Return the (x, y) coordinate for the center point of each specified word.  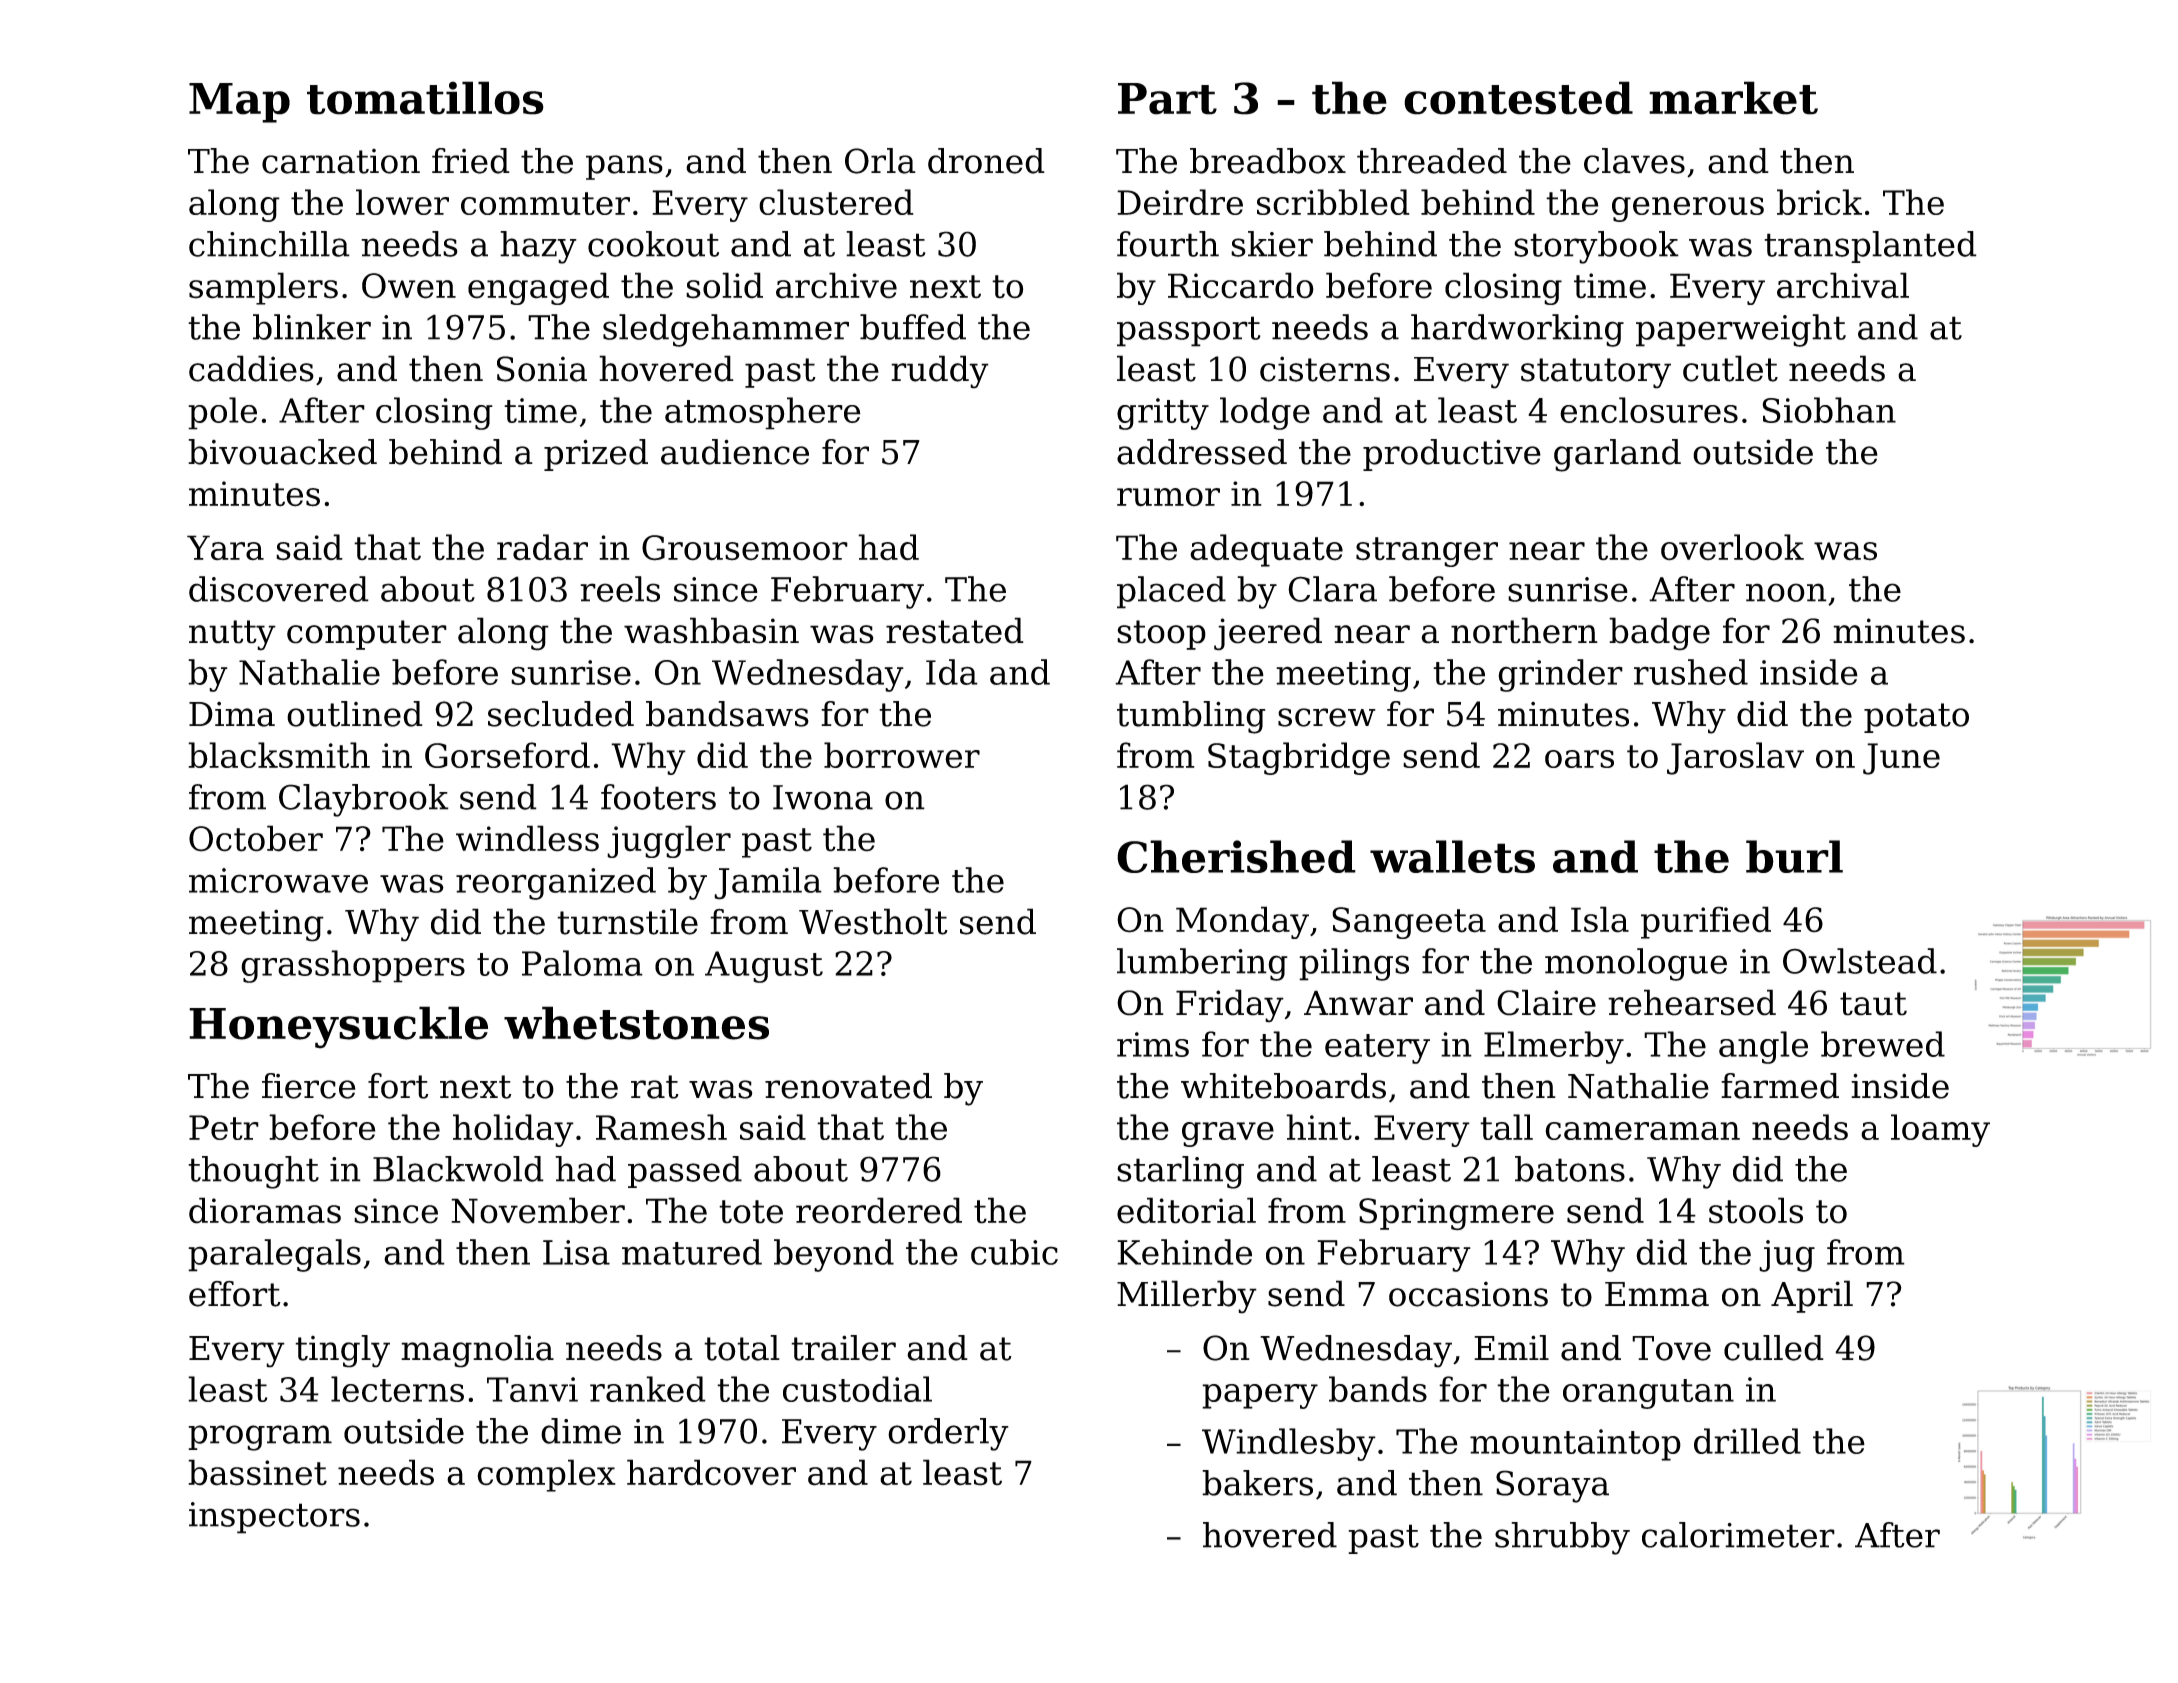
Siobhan (1829, 410)
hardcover (711, 1472)
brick (1819, 202)
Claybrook (364, 800)
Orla (880, 161)
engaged (538, 288)
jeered (1268, 634)
